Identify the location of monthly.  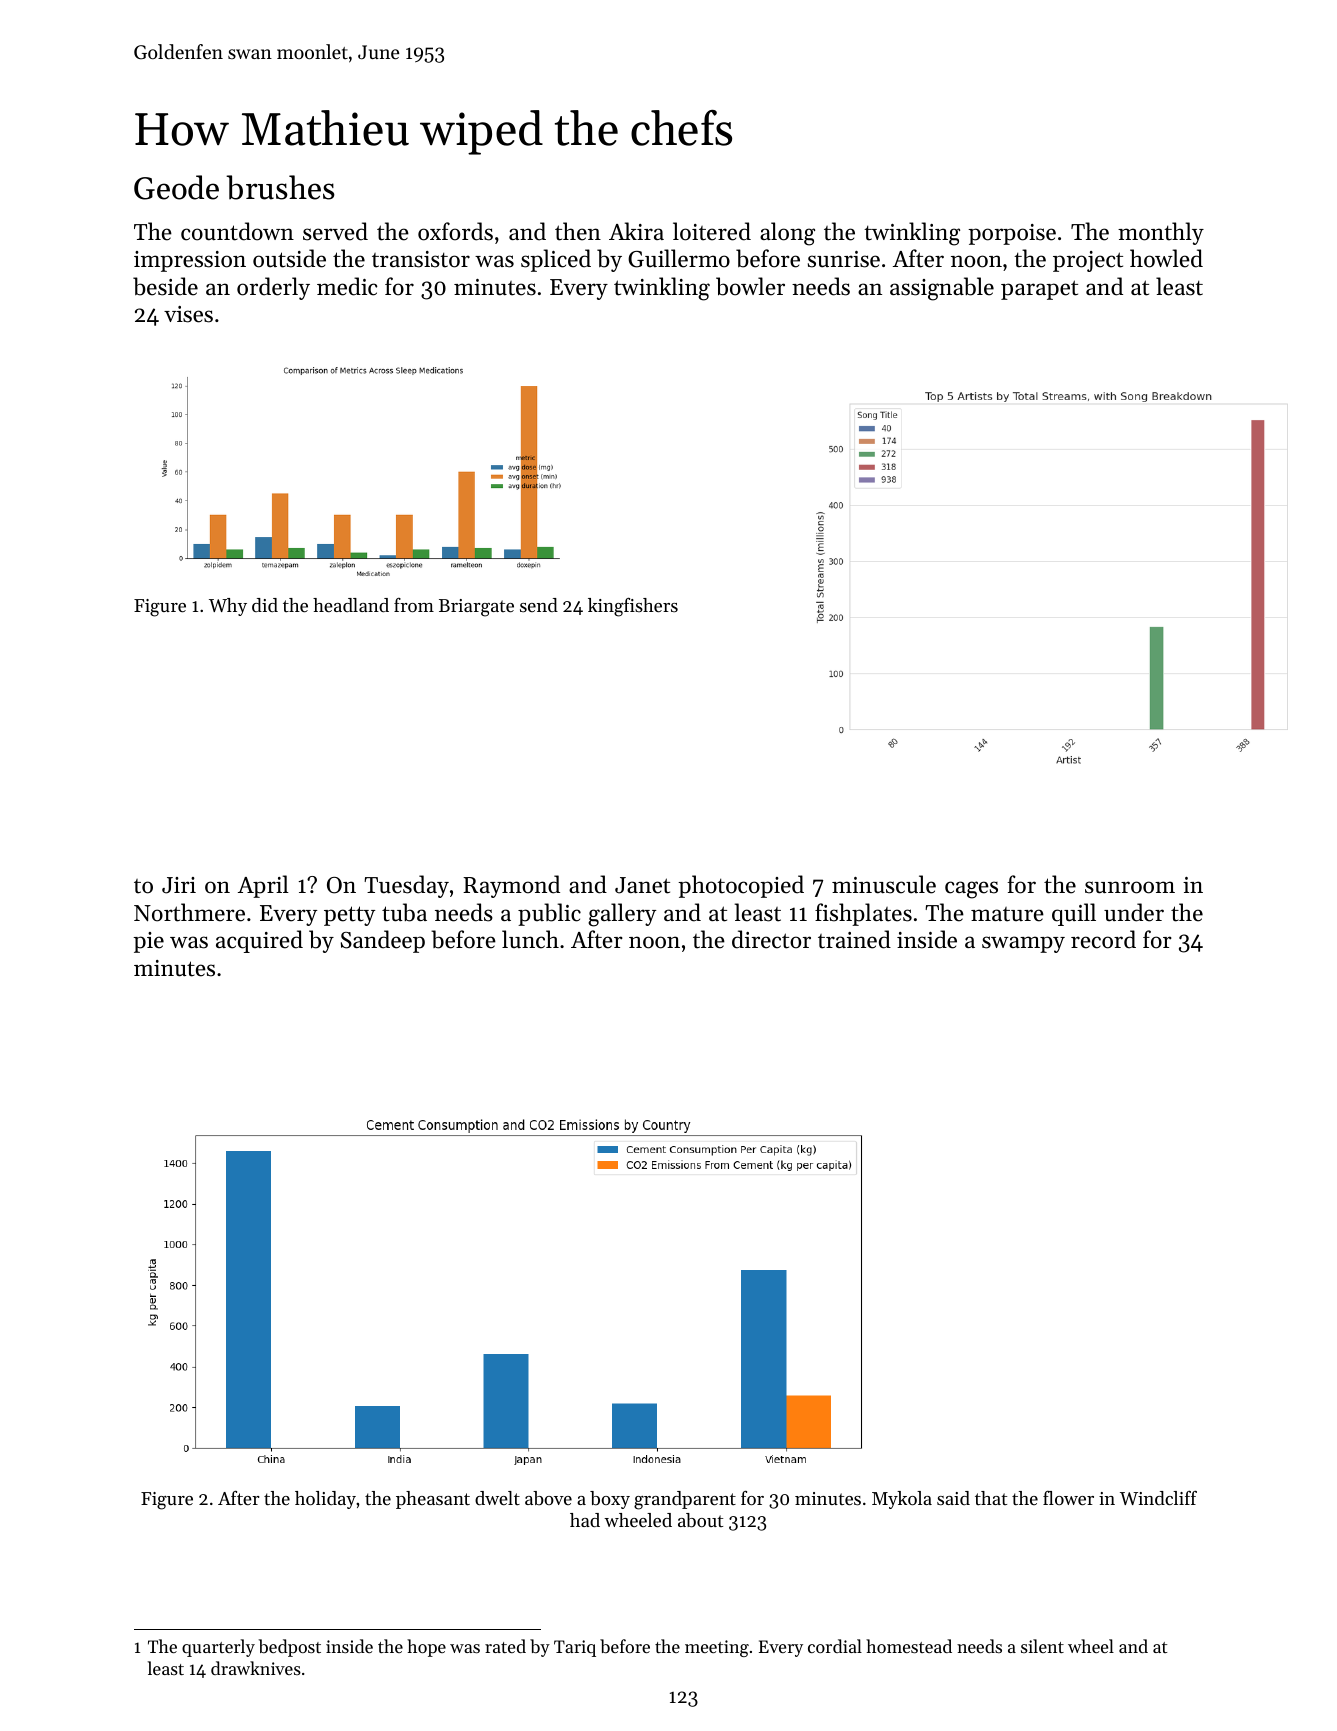
(1161, 233).
